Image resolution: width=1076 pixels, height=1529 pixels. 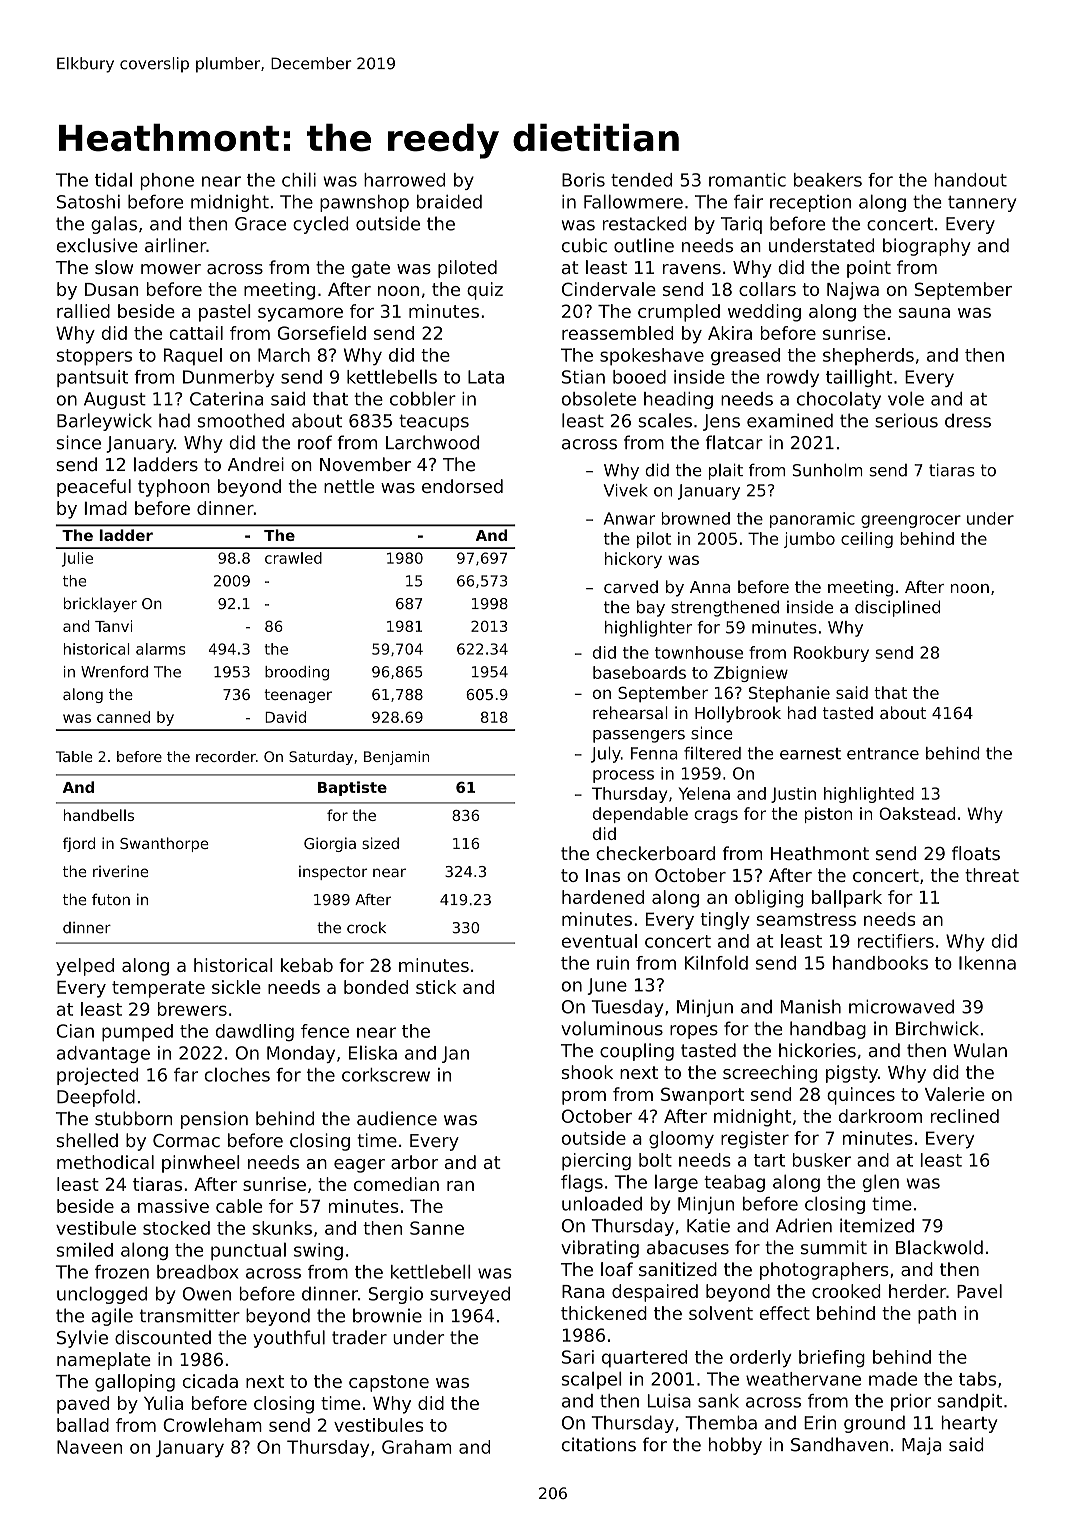 I want to click on tannery, so click(x=982, y=204).
